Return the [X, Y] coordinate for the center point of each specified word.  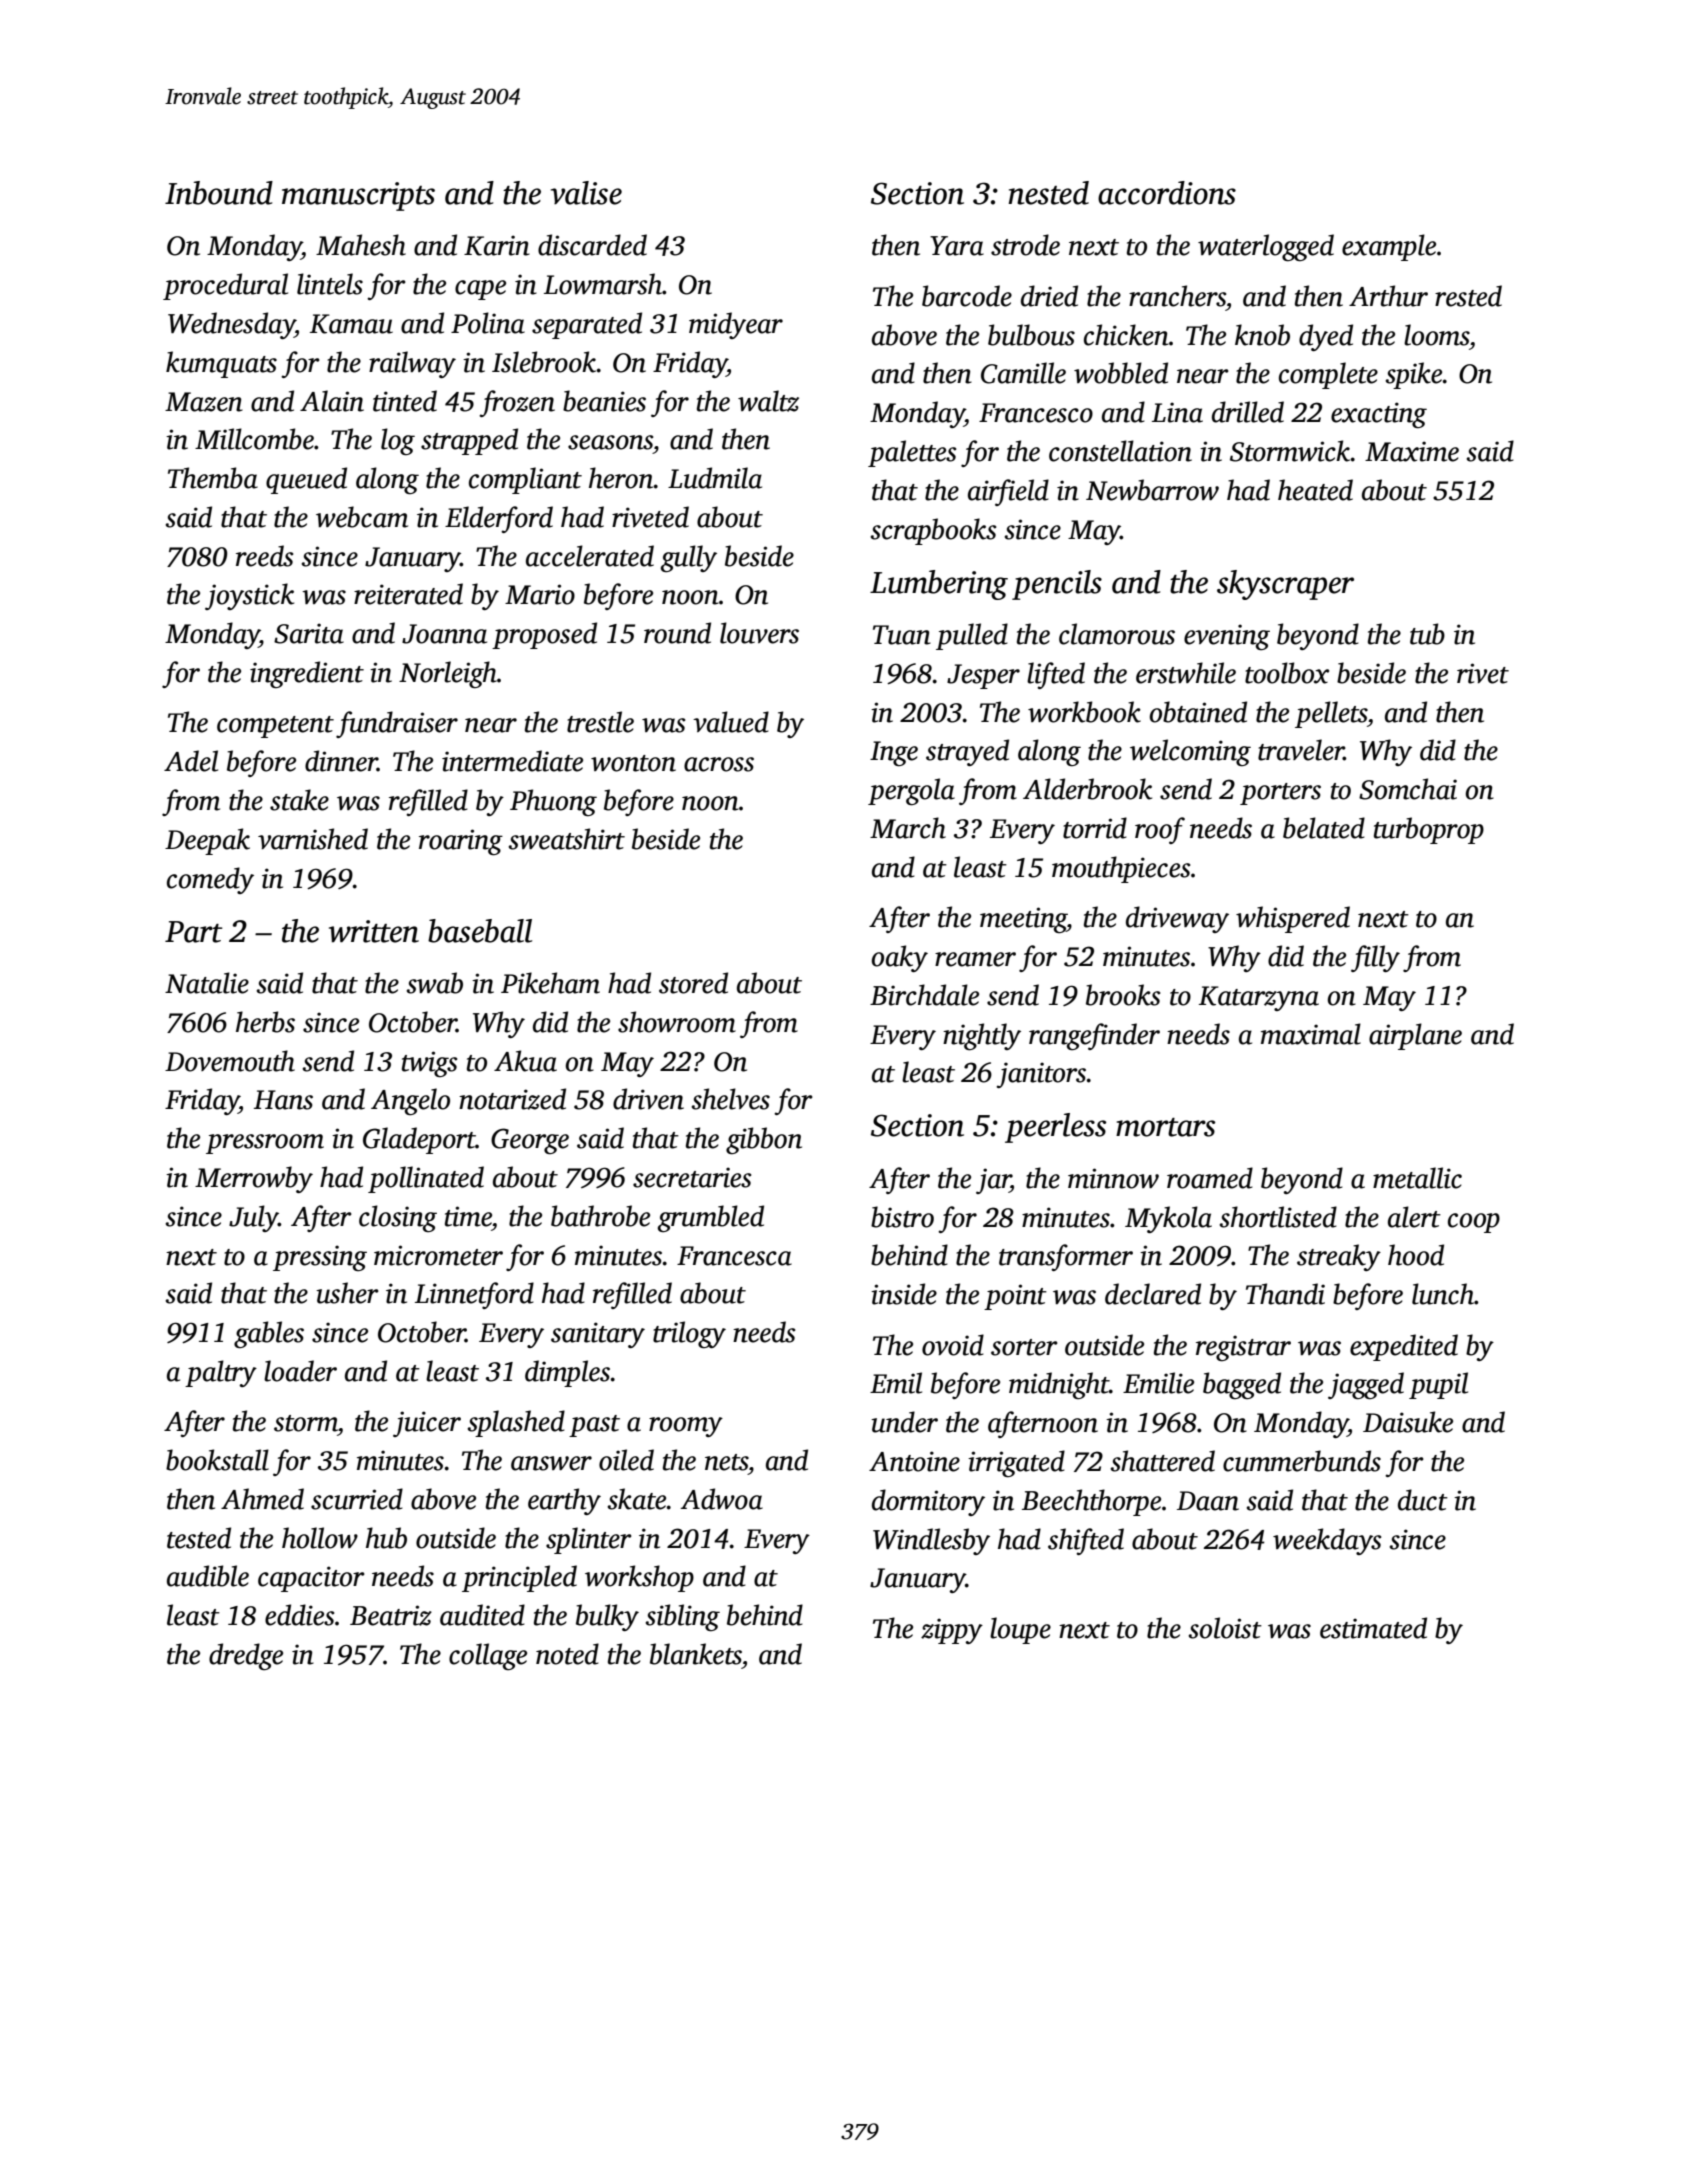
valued [731, 722]
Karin [497, 245]
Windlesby [931, 1541]
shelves [730, 1099]
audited [482, 1615]
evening [1227, 637]
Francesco [1036, 413]
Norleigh [448, 674]
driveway [1177, 919]
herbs [265, 1022]
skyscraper [1285, 585]
